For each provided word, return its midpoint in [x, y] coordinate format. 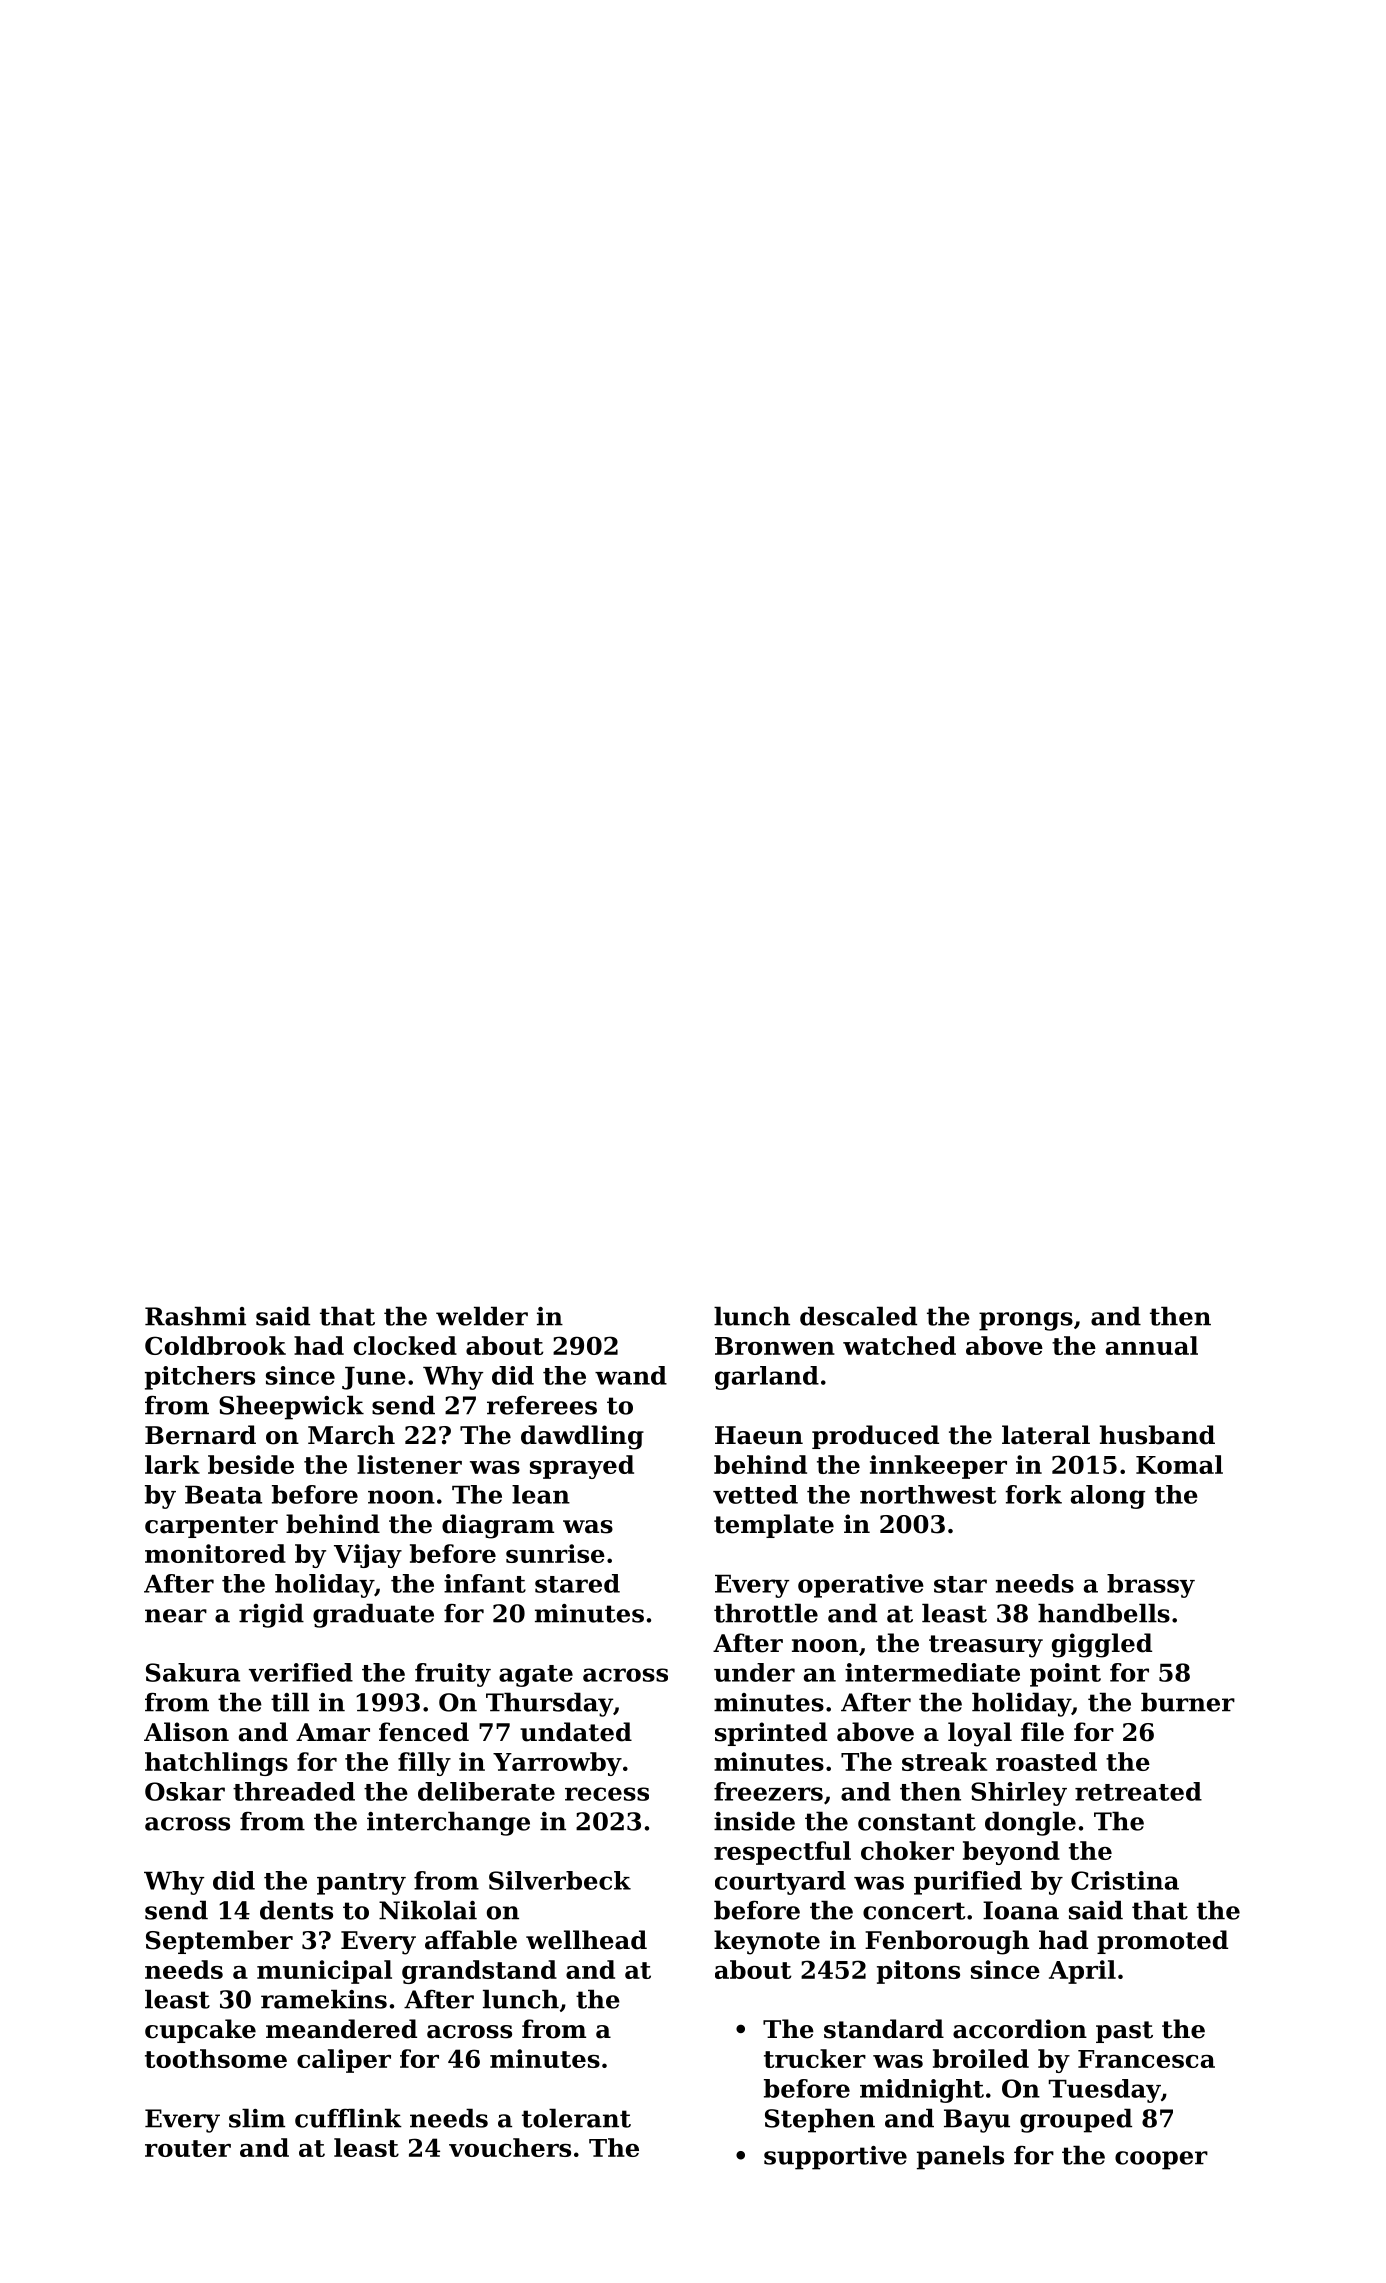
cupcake [200, 2031]
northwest [928, 1494]
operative [861, 1586]
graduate [373, 1615]
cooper [1161, 2160]
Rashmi [195, 1316]
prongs [1026, 1321]
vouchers [510, 2147]
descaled [858, 1316]
